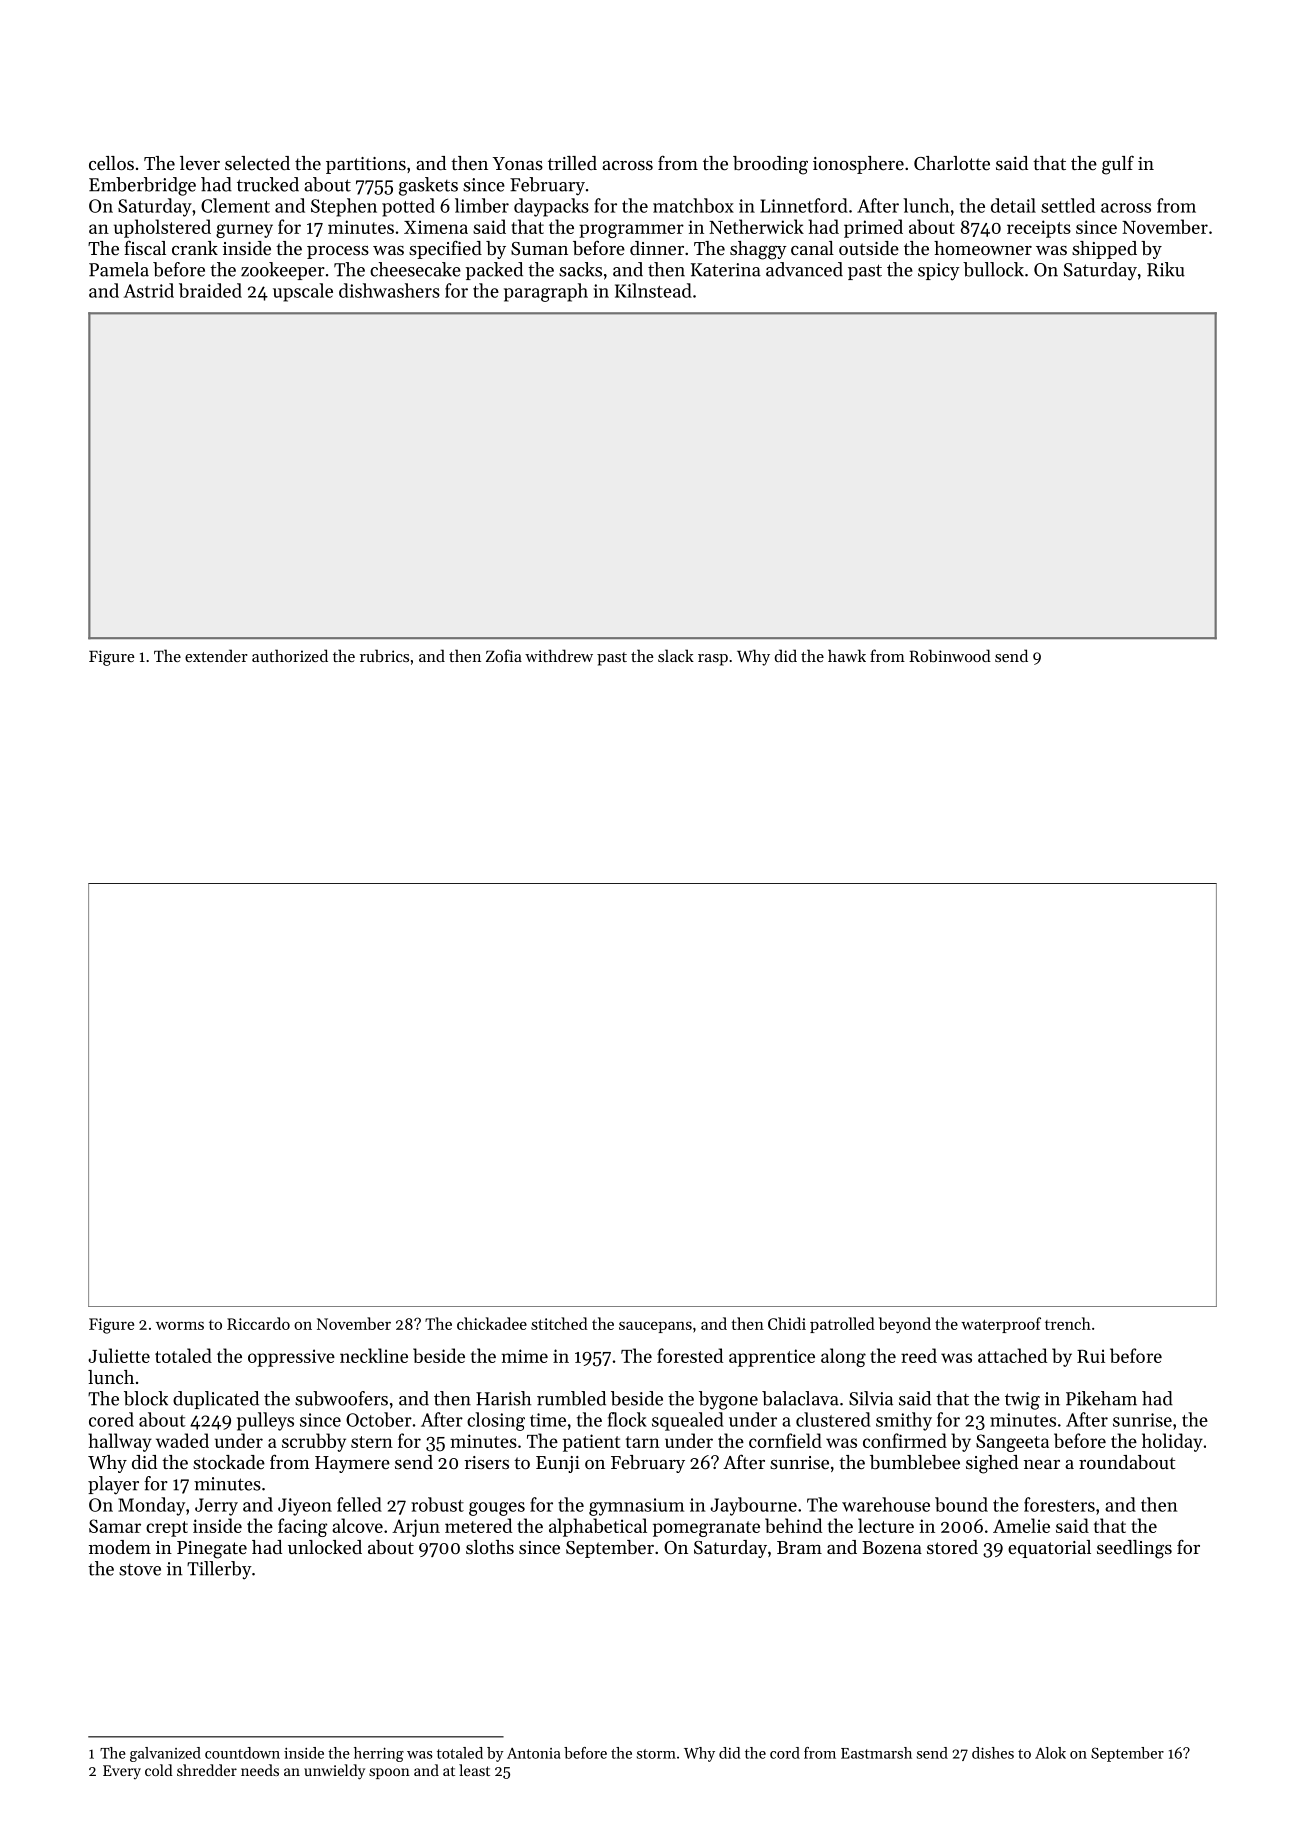  Describe the element at coordinates (1118, 165) in the image. I see `gulf` at that location.
